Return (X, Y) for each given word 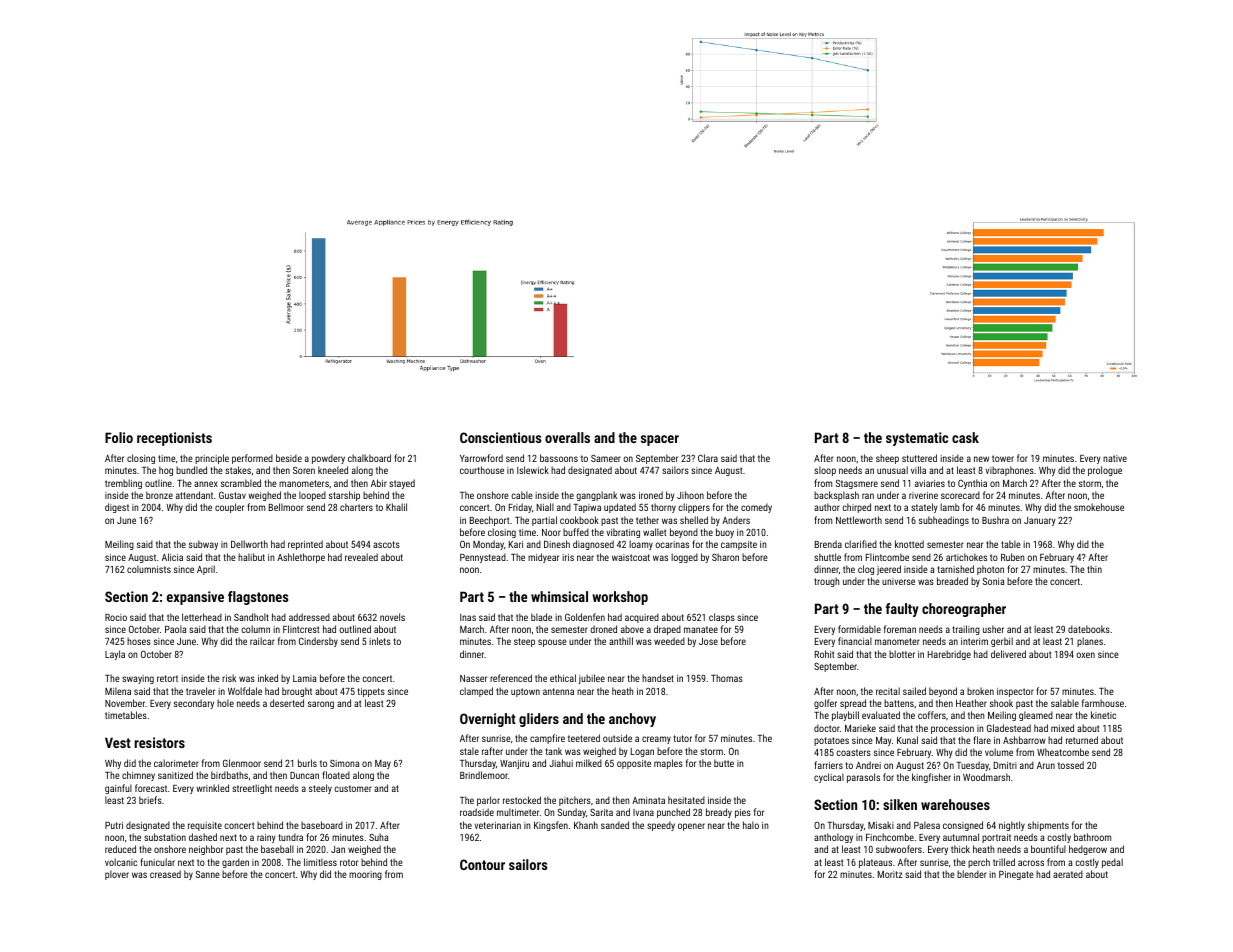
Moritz (890, 874)
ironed (651, 495)
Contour (482, 864)
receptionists (174, 439)
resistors (159, 742)
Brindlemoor (484, 775)
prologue (1105, 471)
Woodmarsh (986, 777)
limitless (320, 862)
